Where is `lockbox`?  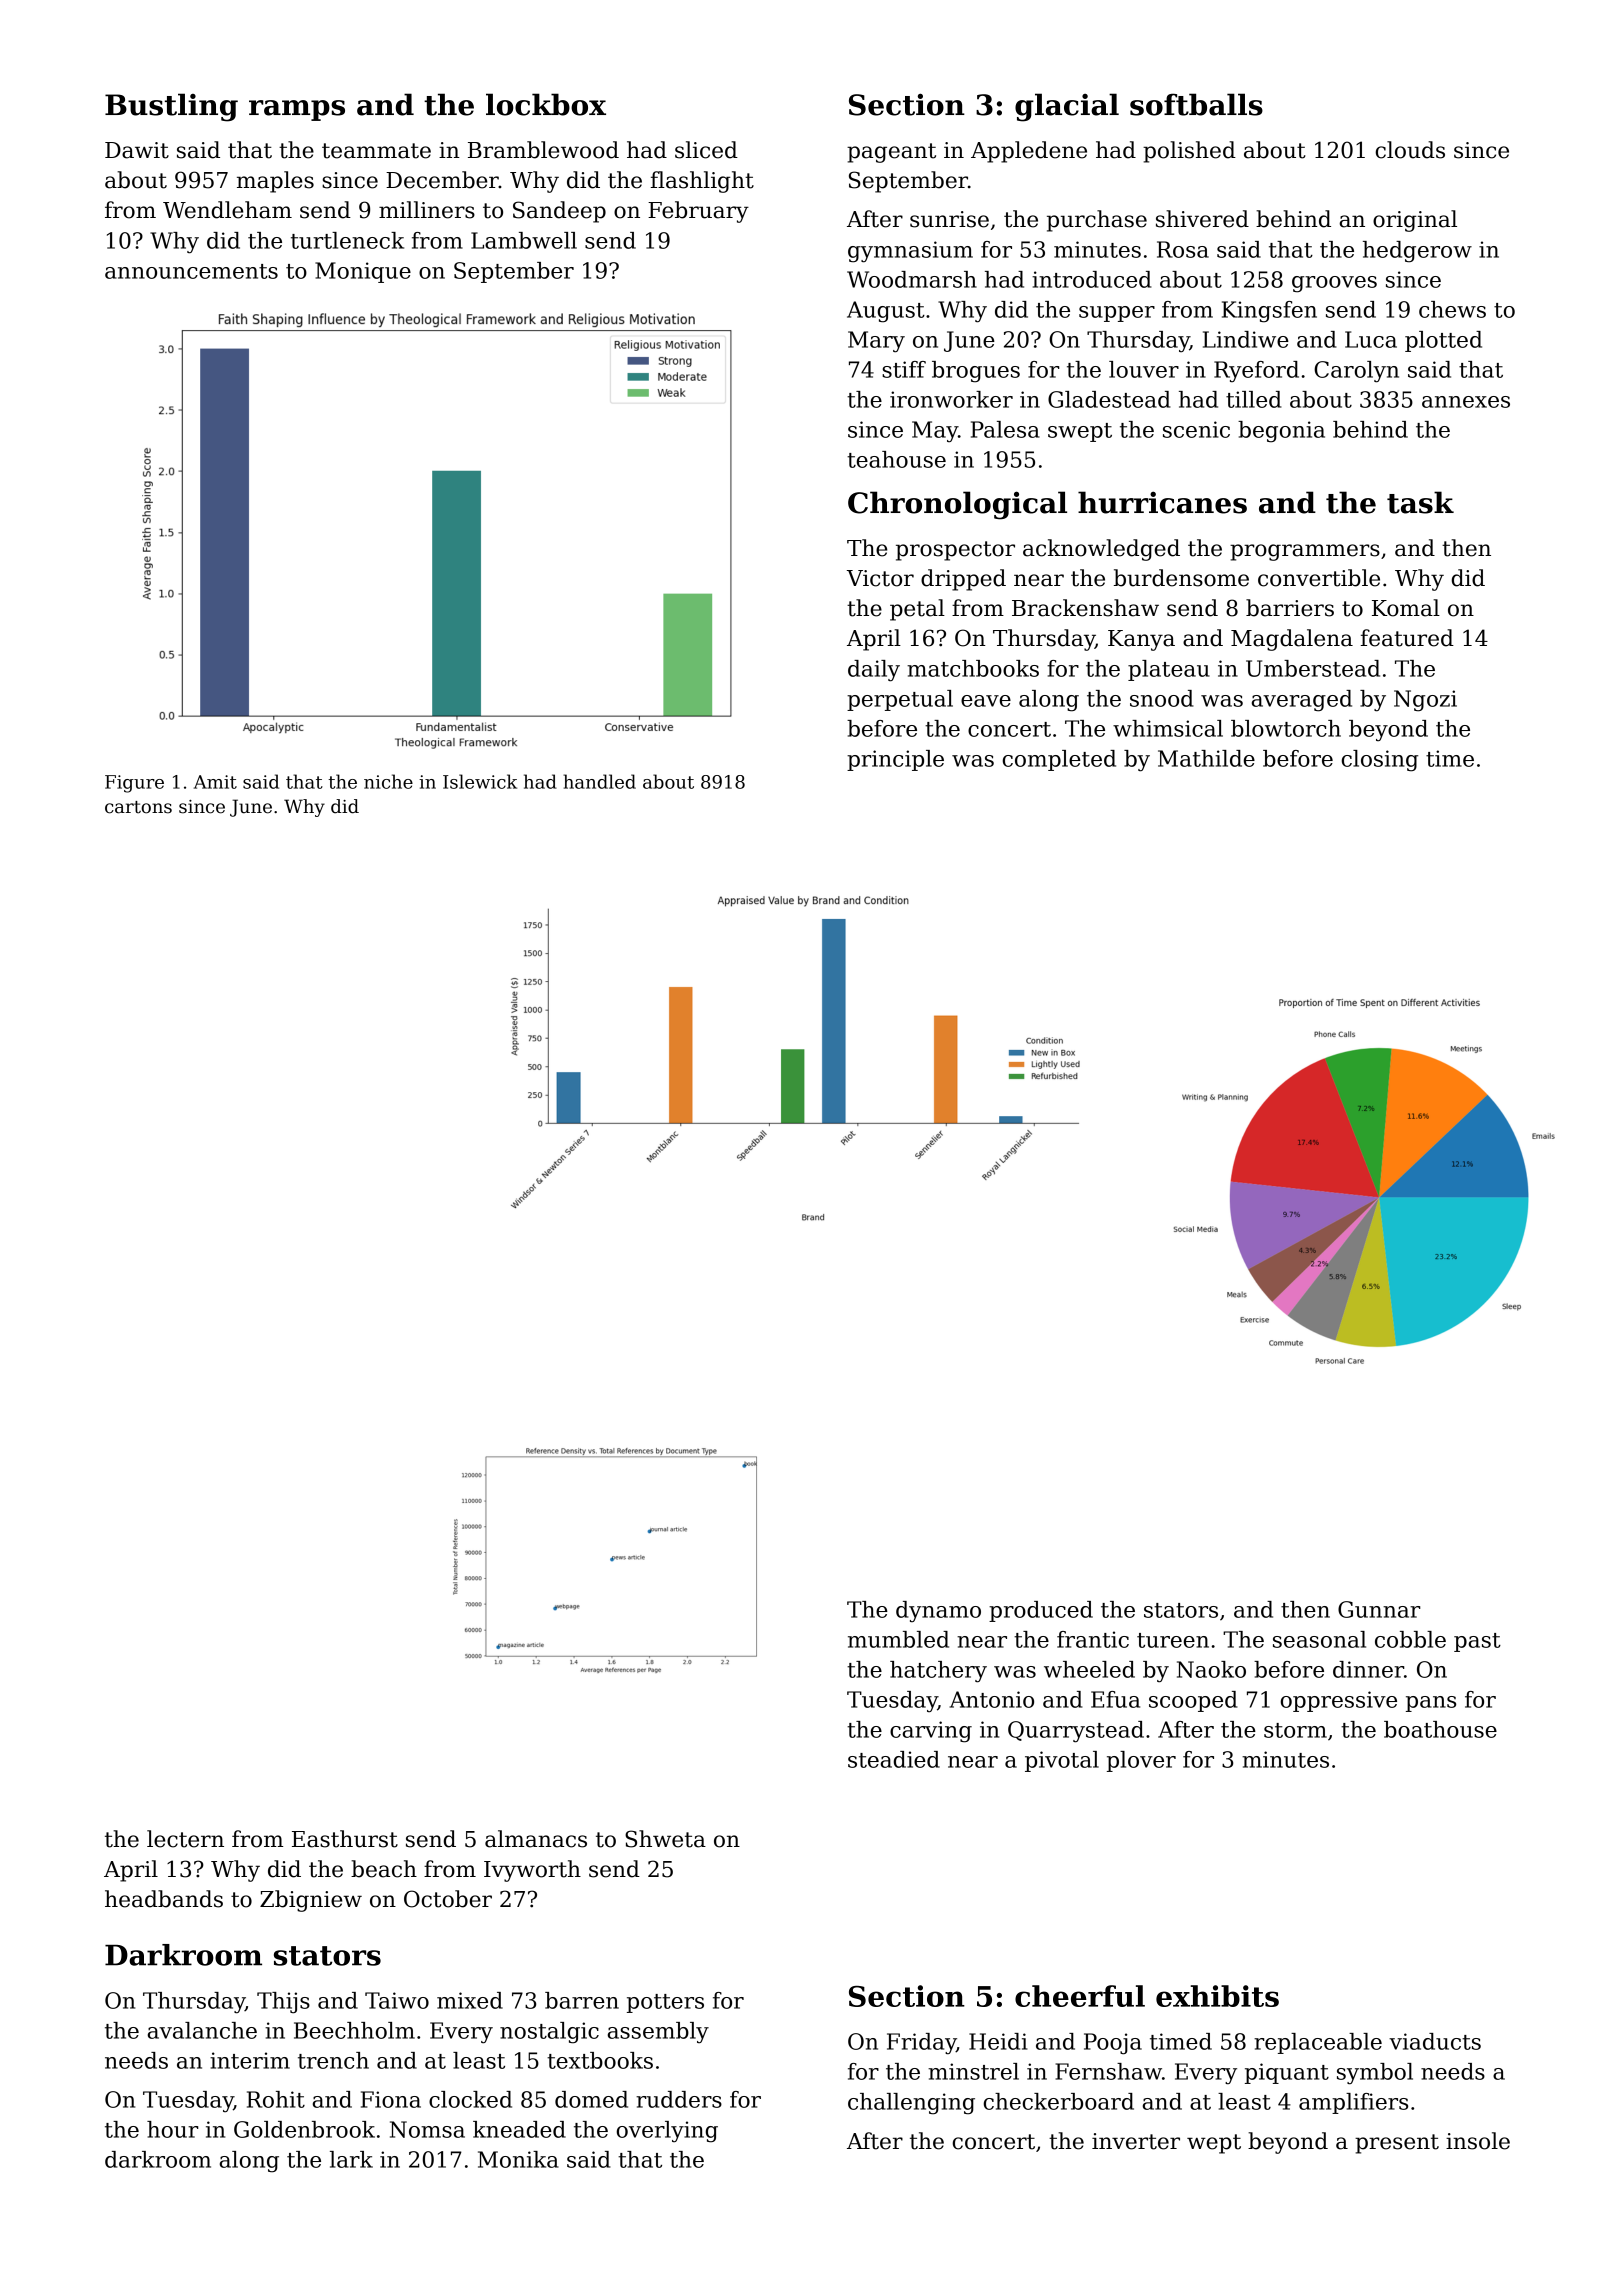
lockbox is located at coordinates (546, 104).
